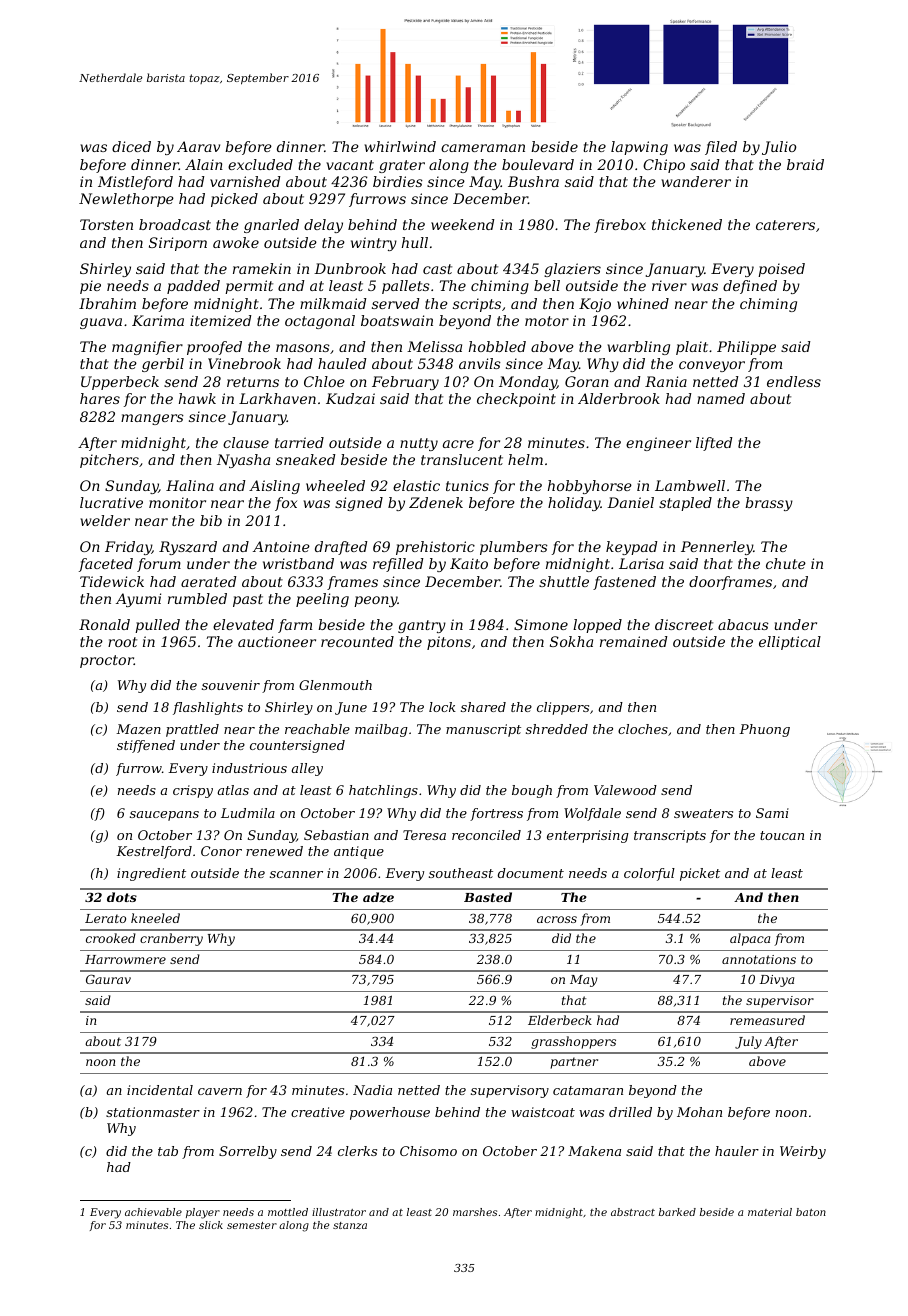  What do you see at coordinates (416, 485) in the page?
I see `elastic` at bounding box center [416, 485].
